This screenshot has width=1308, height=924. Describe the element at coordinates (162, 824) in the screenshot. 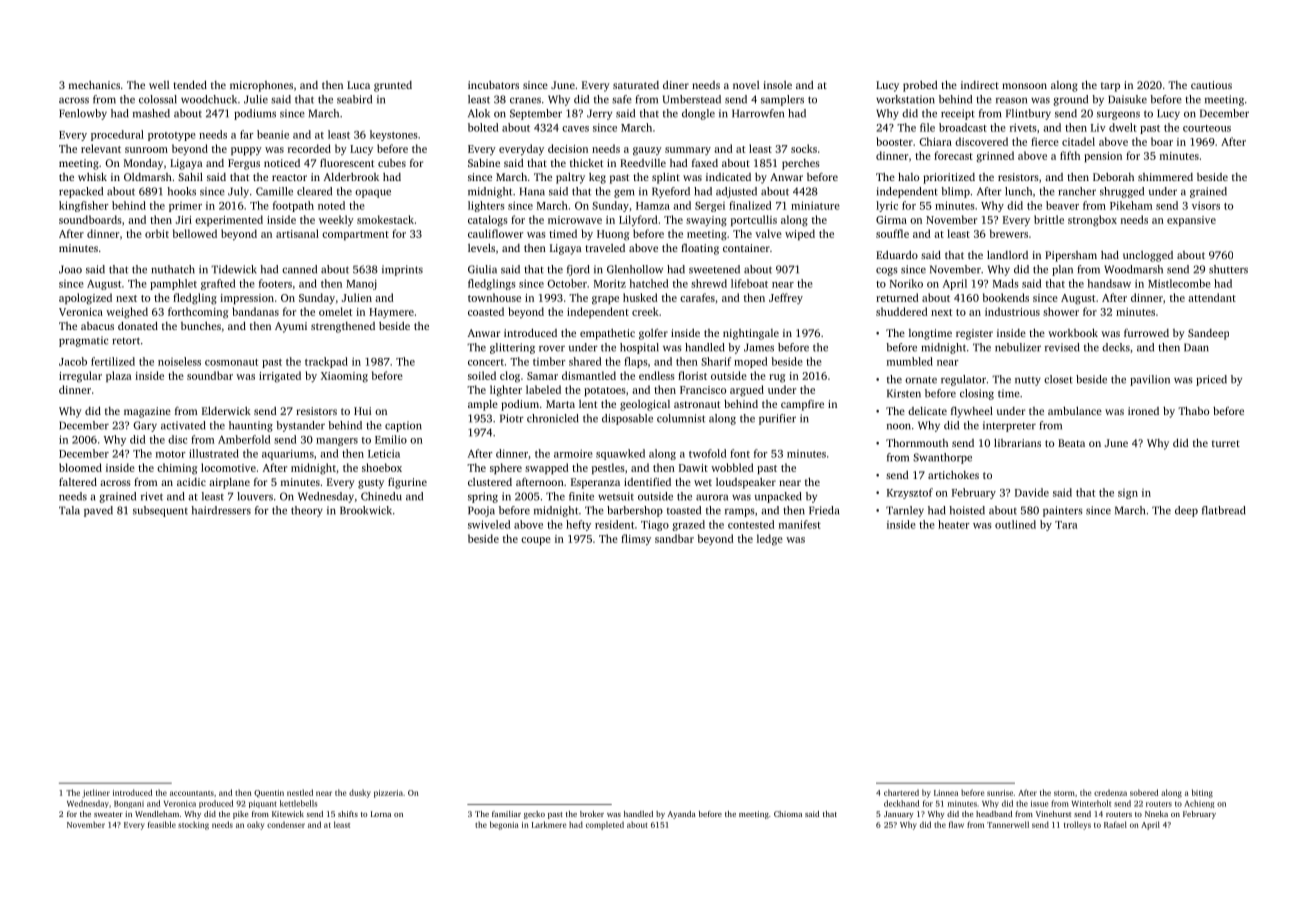

I see `feasible` at that location.
